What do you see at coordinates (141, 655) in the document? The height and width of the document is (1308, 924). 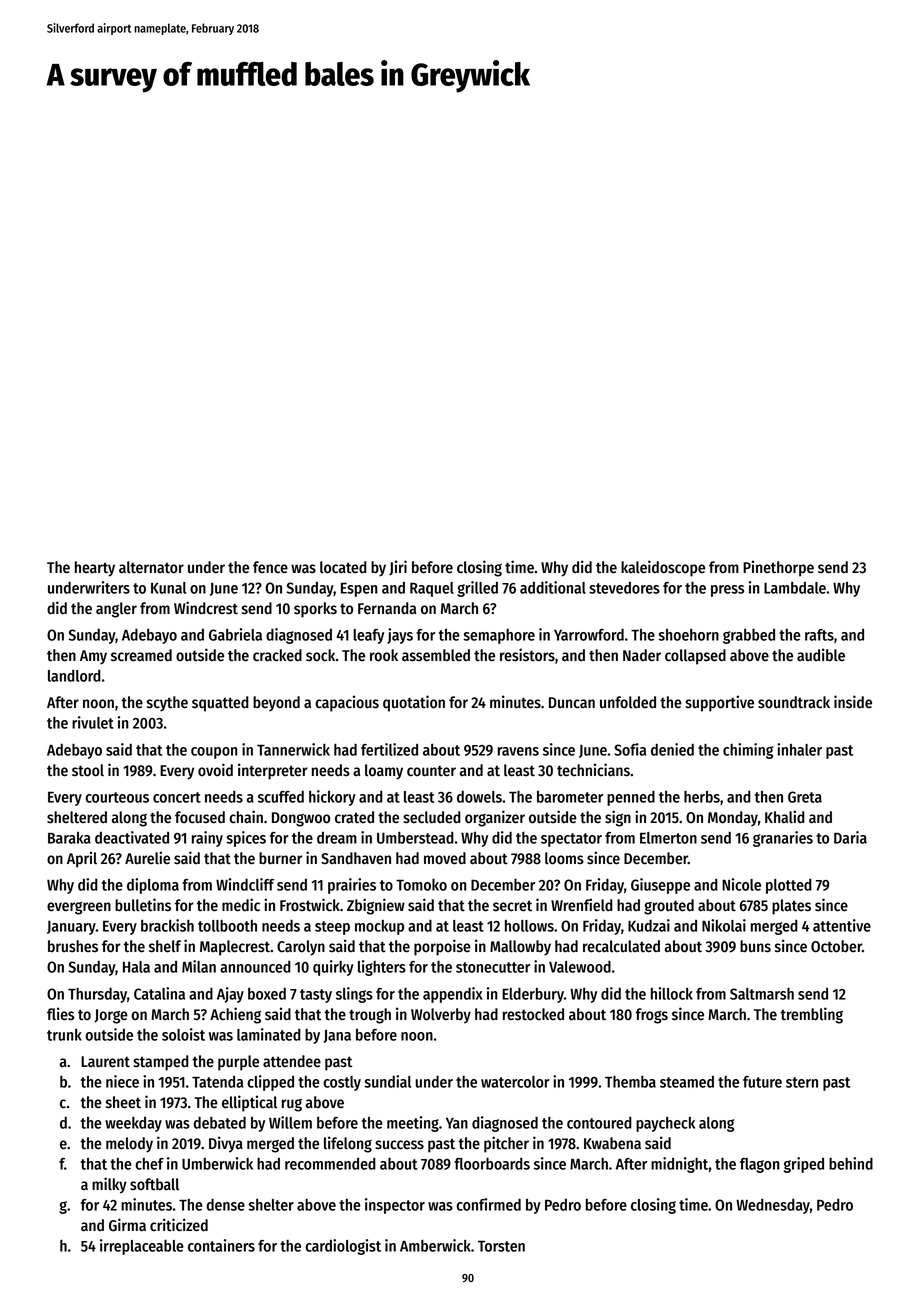 I see `screamed` at bounding box center [141, 655].
